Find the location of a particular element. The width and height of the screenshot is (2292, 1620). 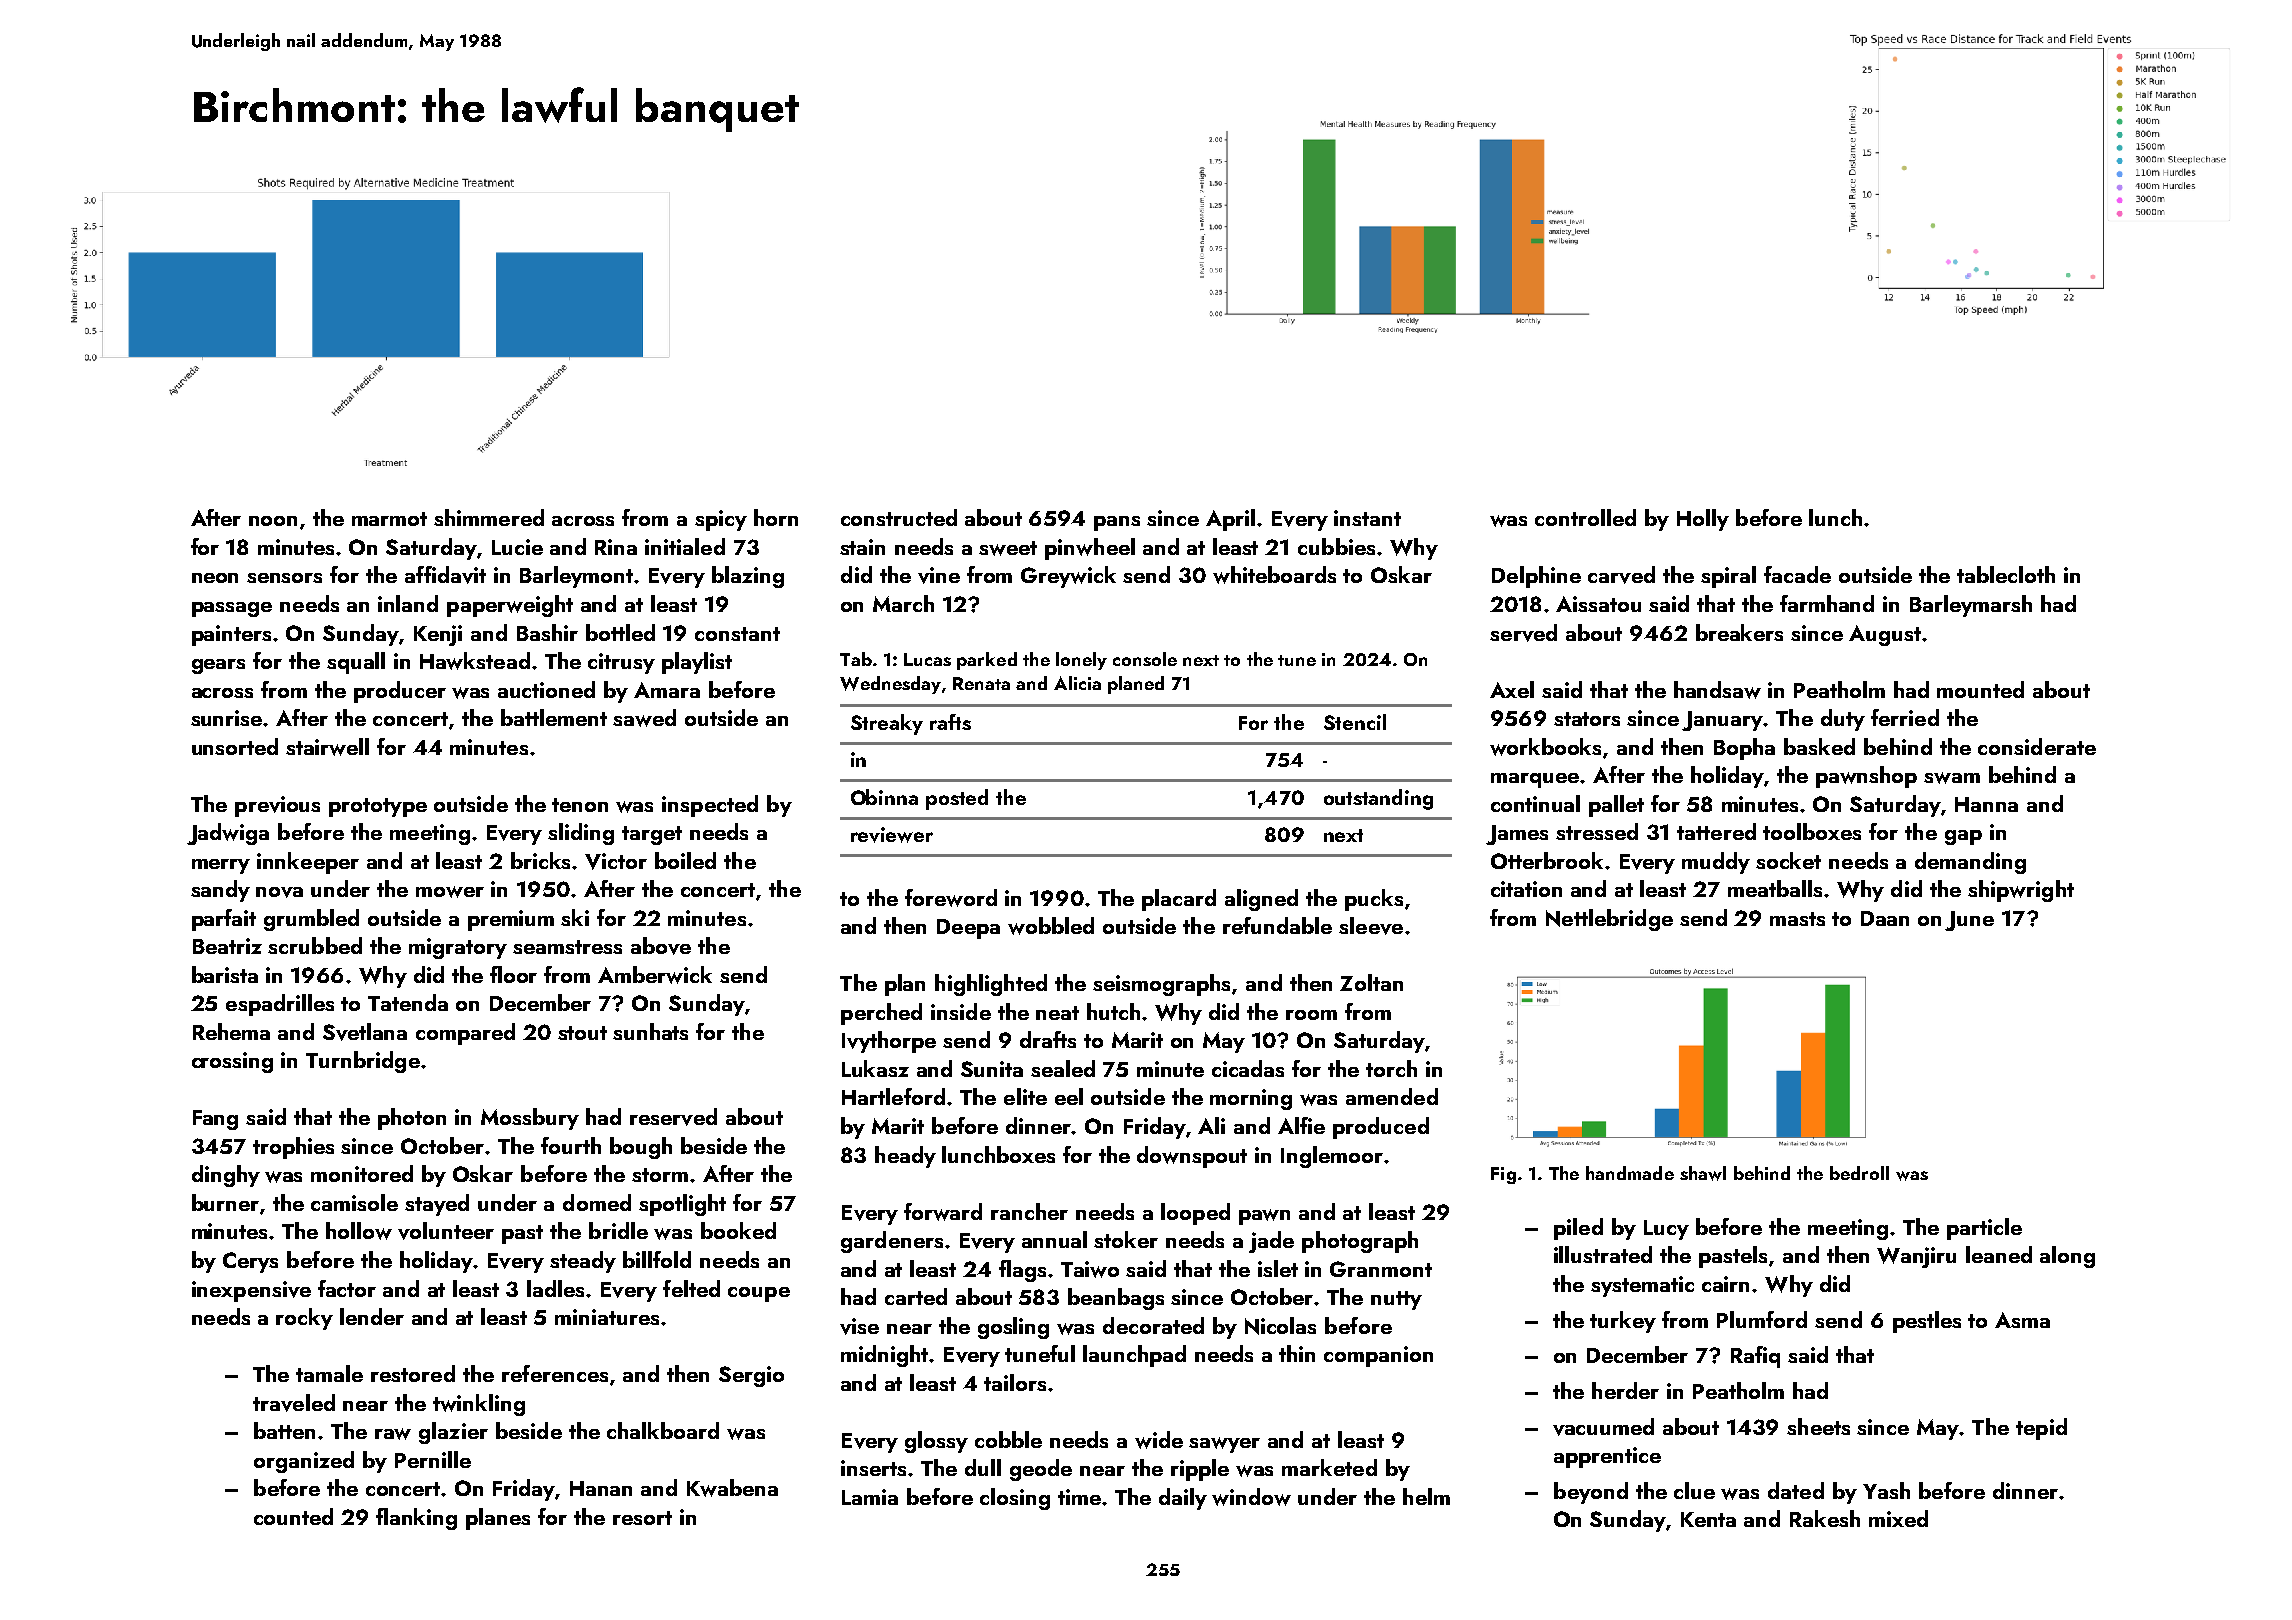

Daan is located at coordinates (1885, 918).
